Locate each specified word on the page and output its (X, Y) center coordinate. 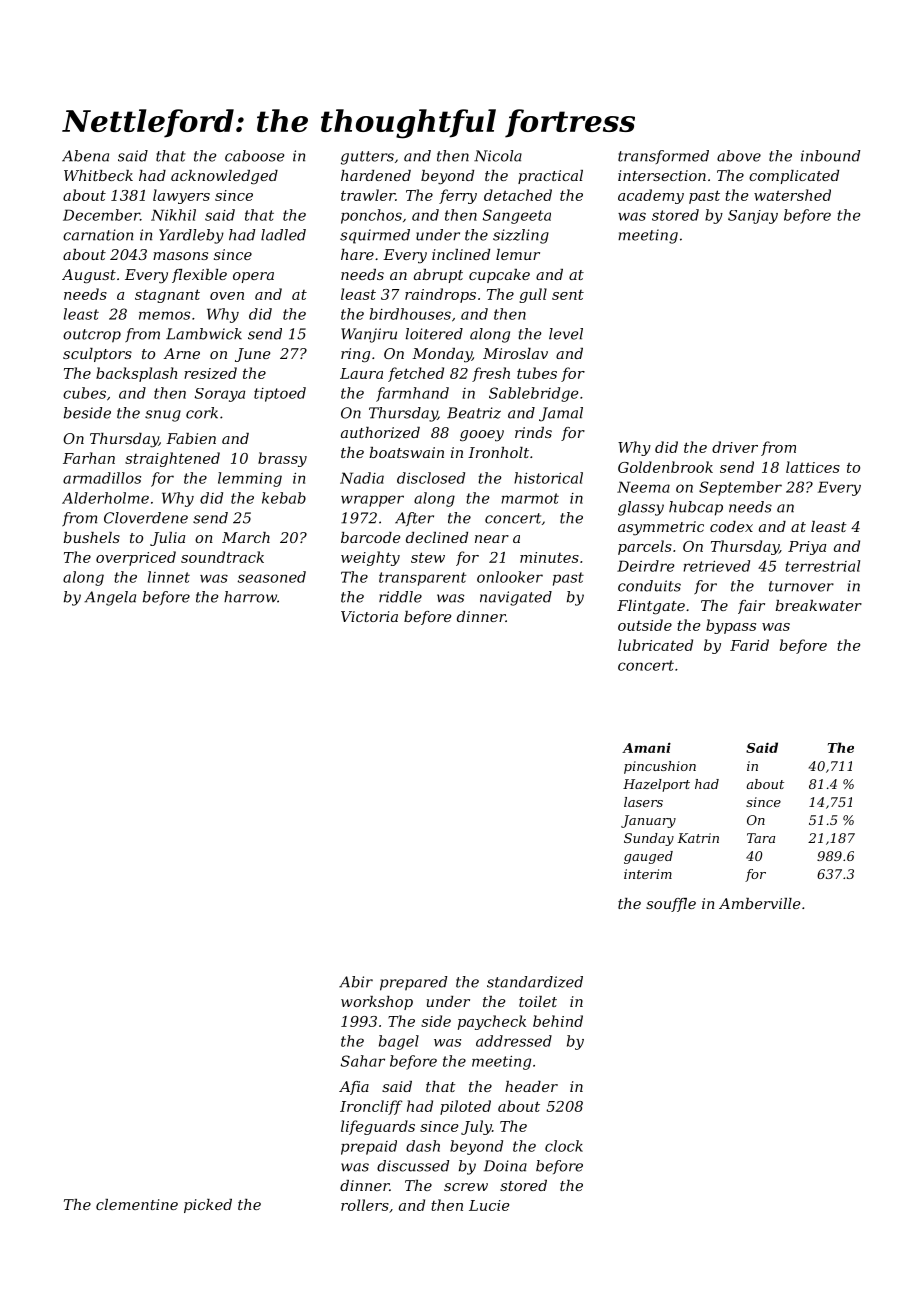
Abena (85, 156)
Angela (110, 598)
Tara (761, 838)
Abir (356, 982)
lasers (643, 802)
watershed (792, 195)
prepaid (369, 1147)
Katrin (698, 838)
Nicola (498, 156)
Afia (354, 1088)
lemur (518, 254)
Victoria (369, 616)
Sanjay (753, 217)
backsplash (136, 374)
